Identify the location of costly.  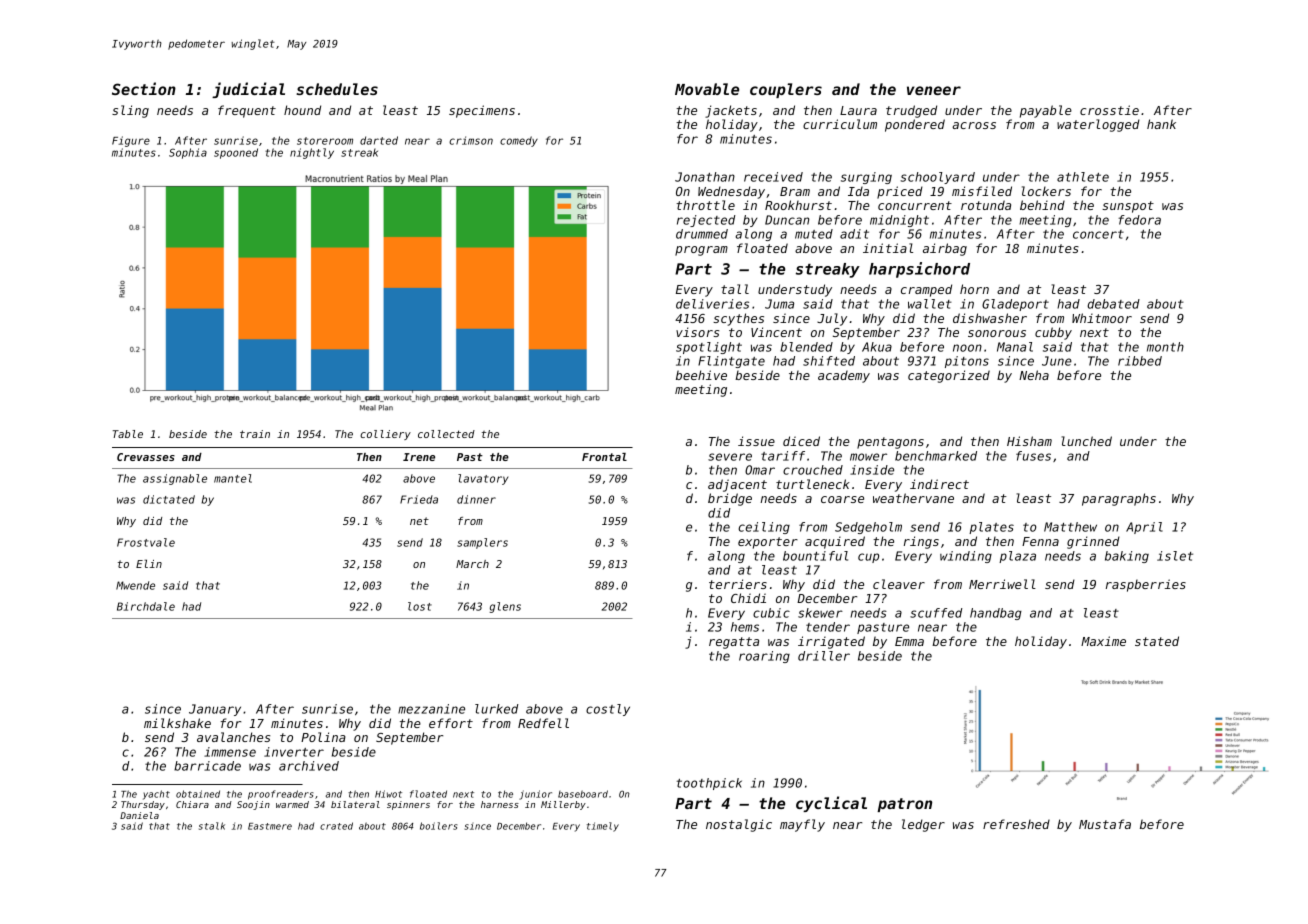
(608, 710).
